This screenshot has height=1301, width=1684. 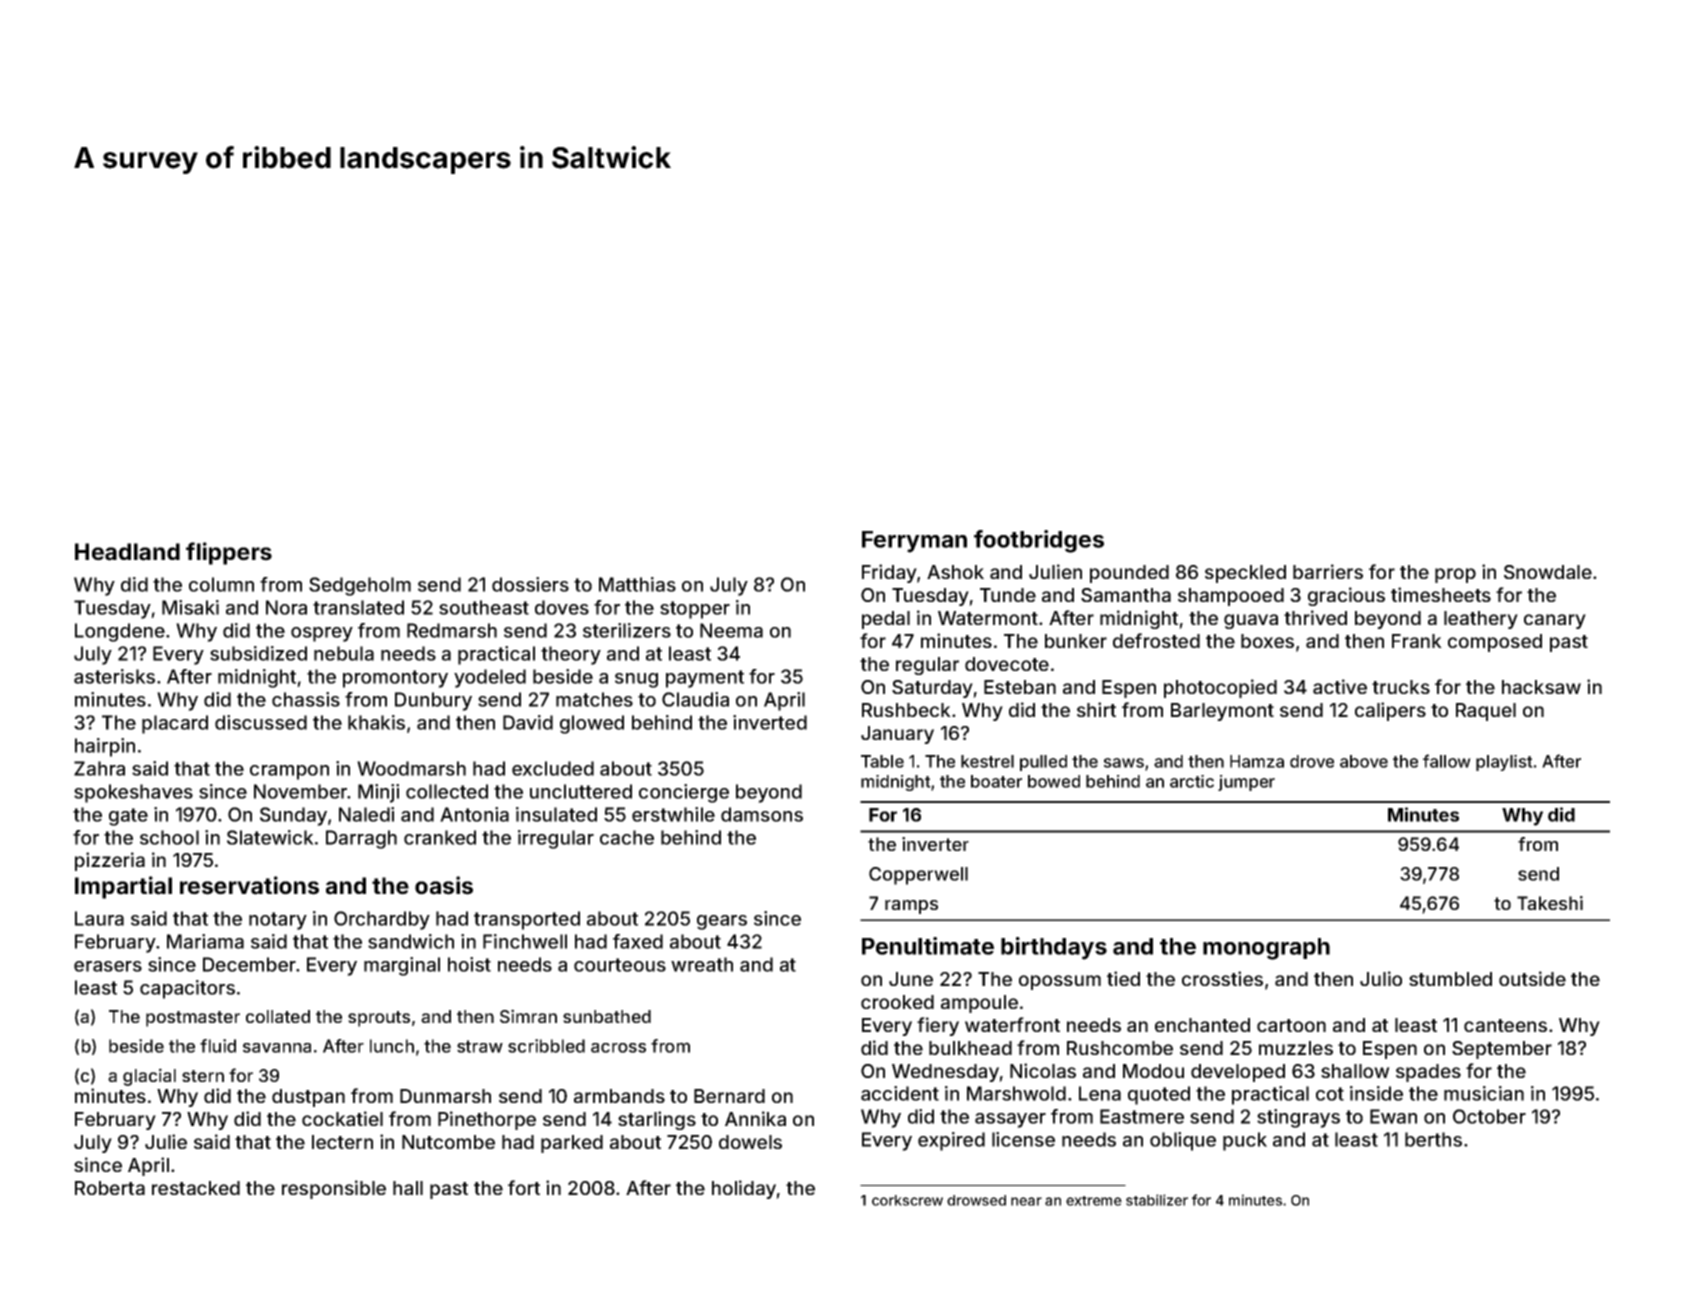 I want to click on January, so click(x=897, y=735).
